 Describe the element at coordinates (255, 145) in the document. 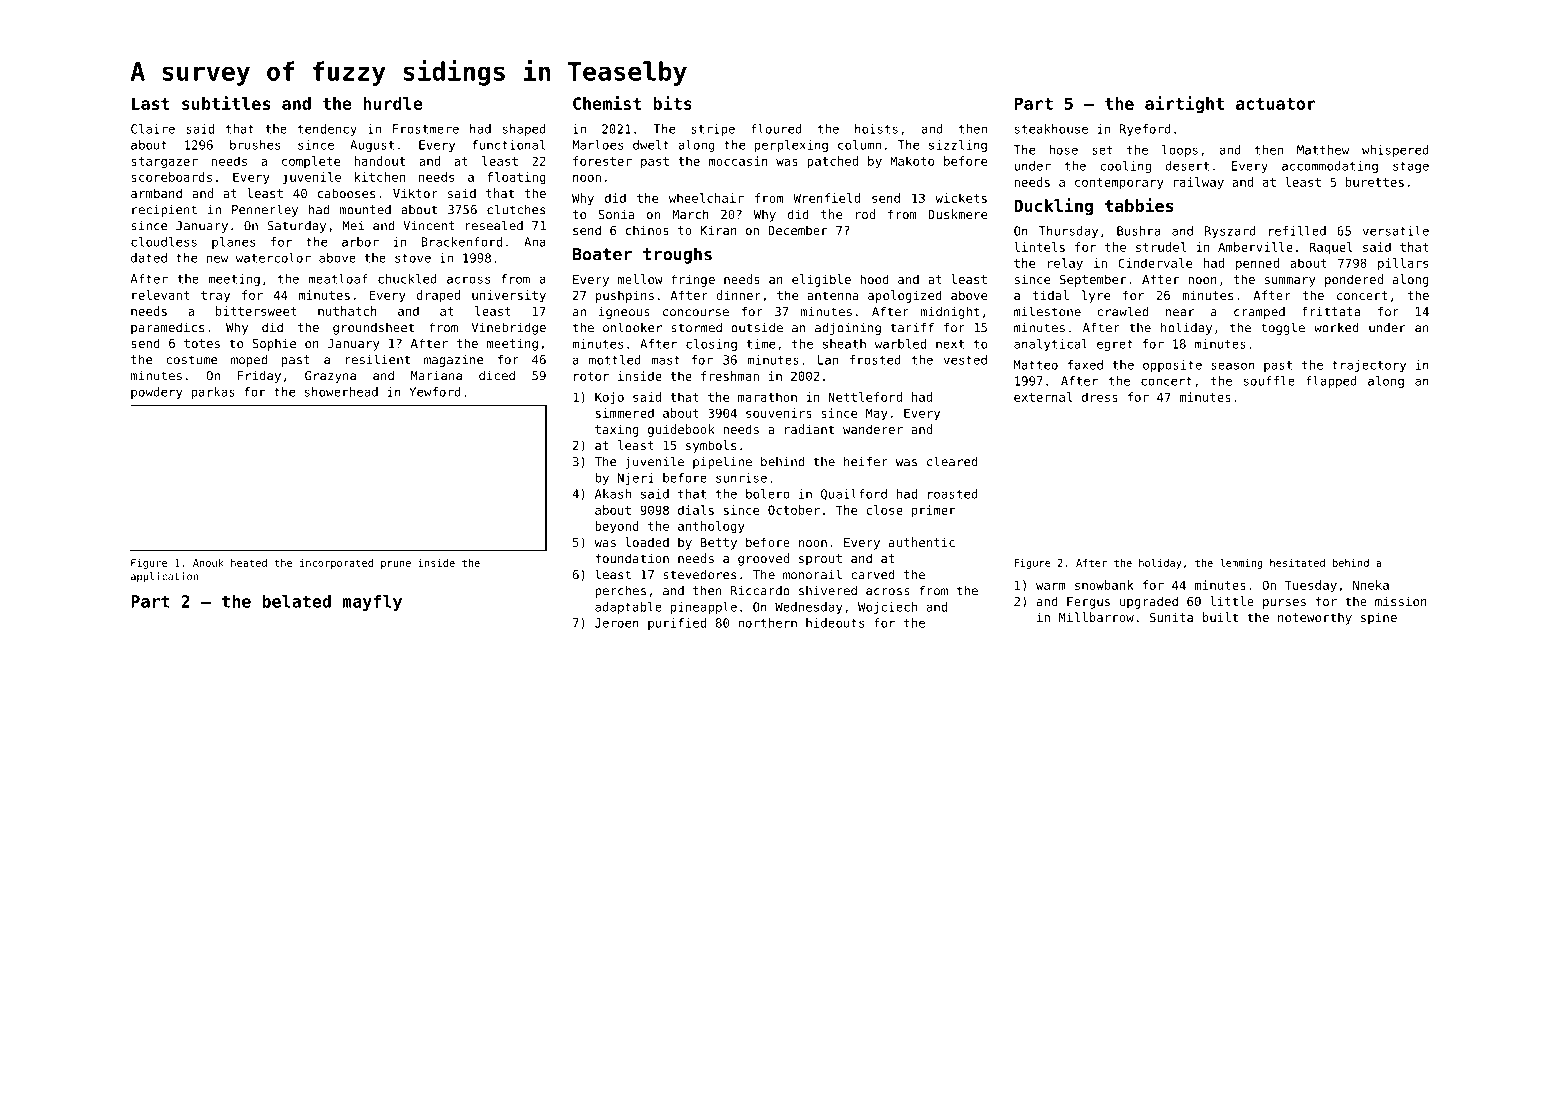

I see `brushes` at that location.
